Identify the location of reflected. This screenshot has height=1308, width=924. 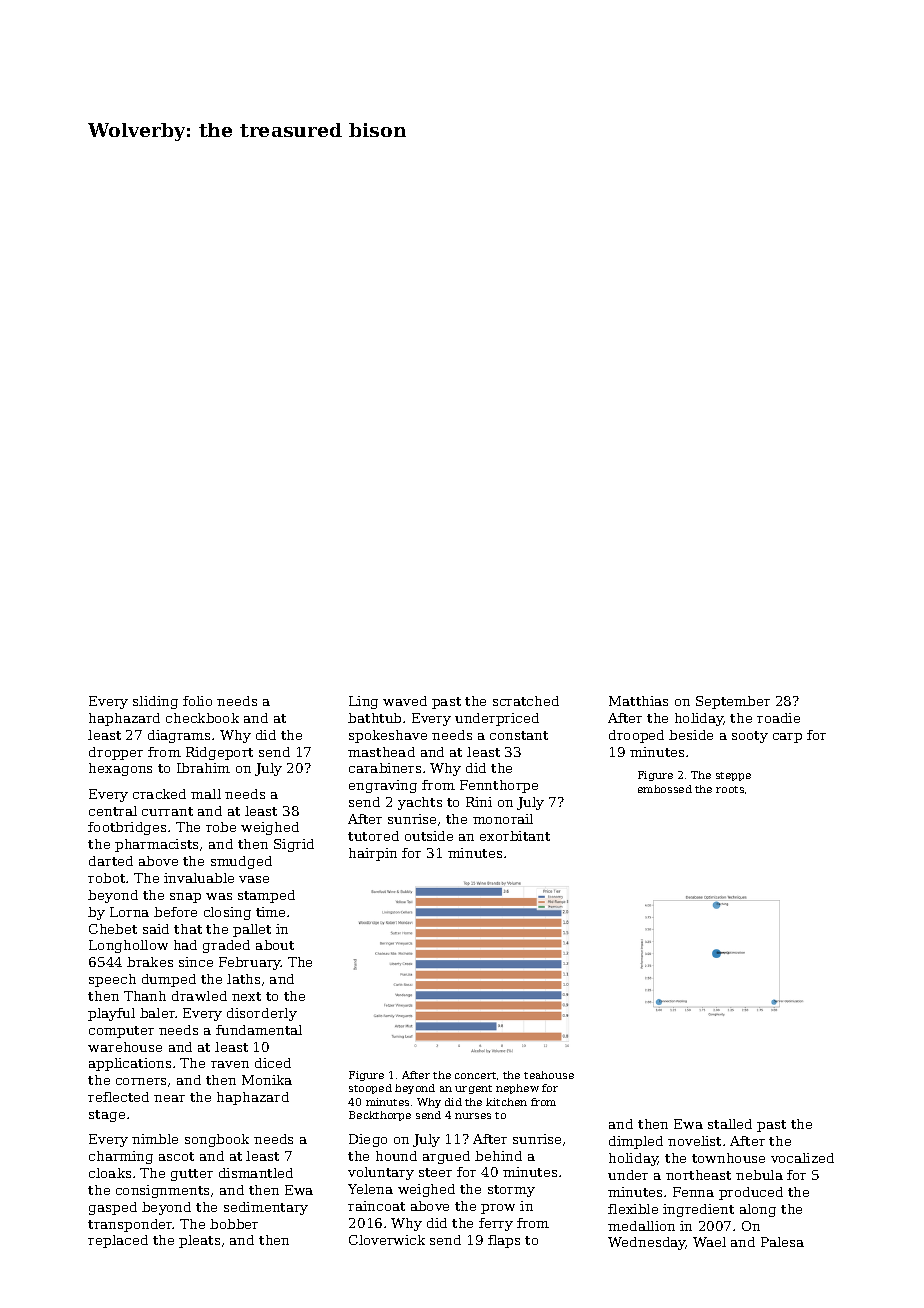
(118, 1097).
